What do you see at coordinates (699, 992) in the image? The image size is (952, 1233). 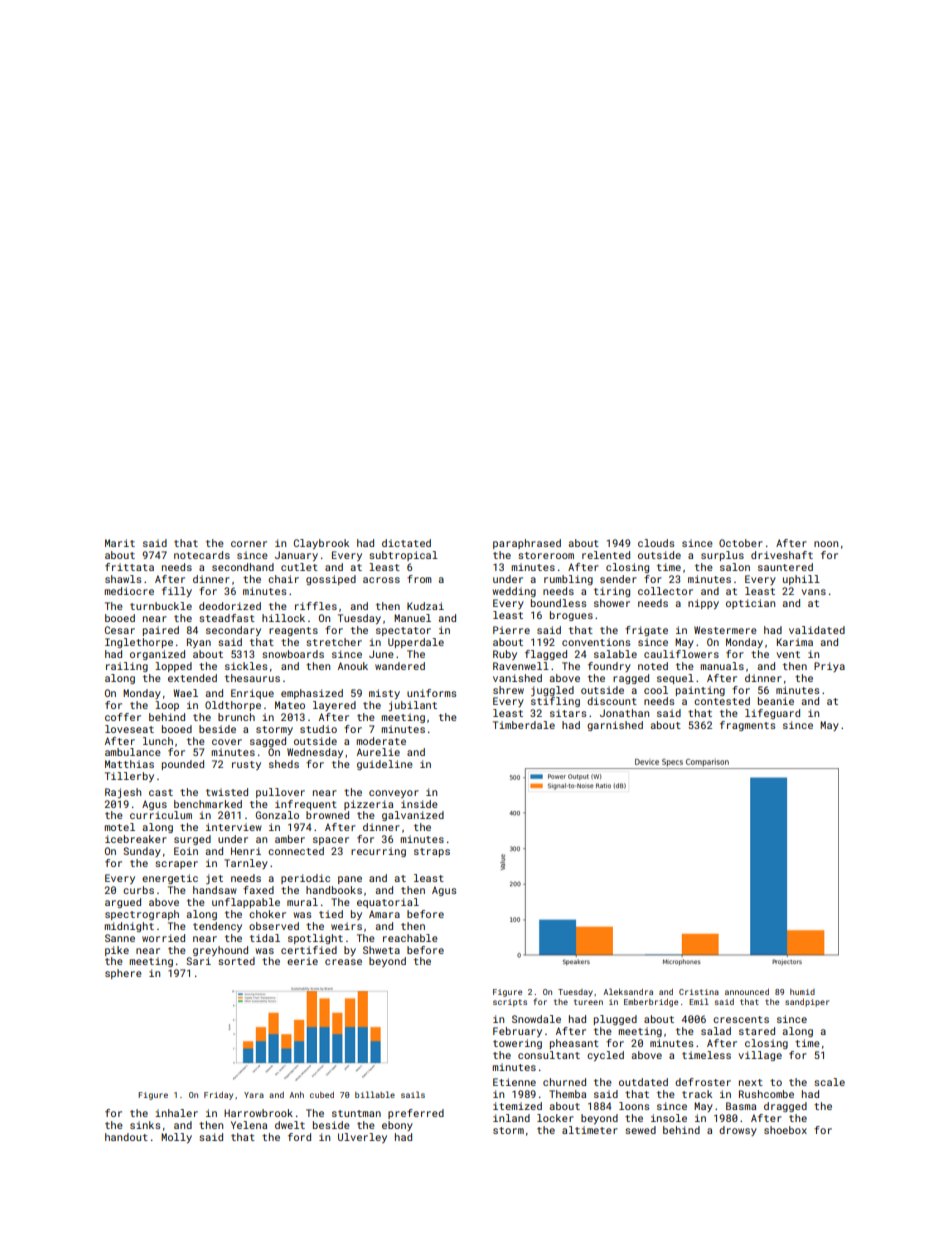 I see `Cristina` at bounding box center [699, 992].
